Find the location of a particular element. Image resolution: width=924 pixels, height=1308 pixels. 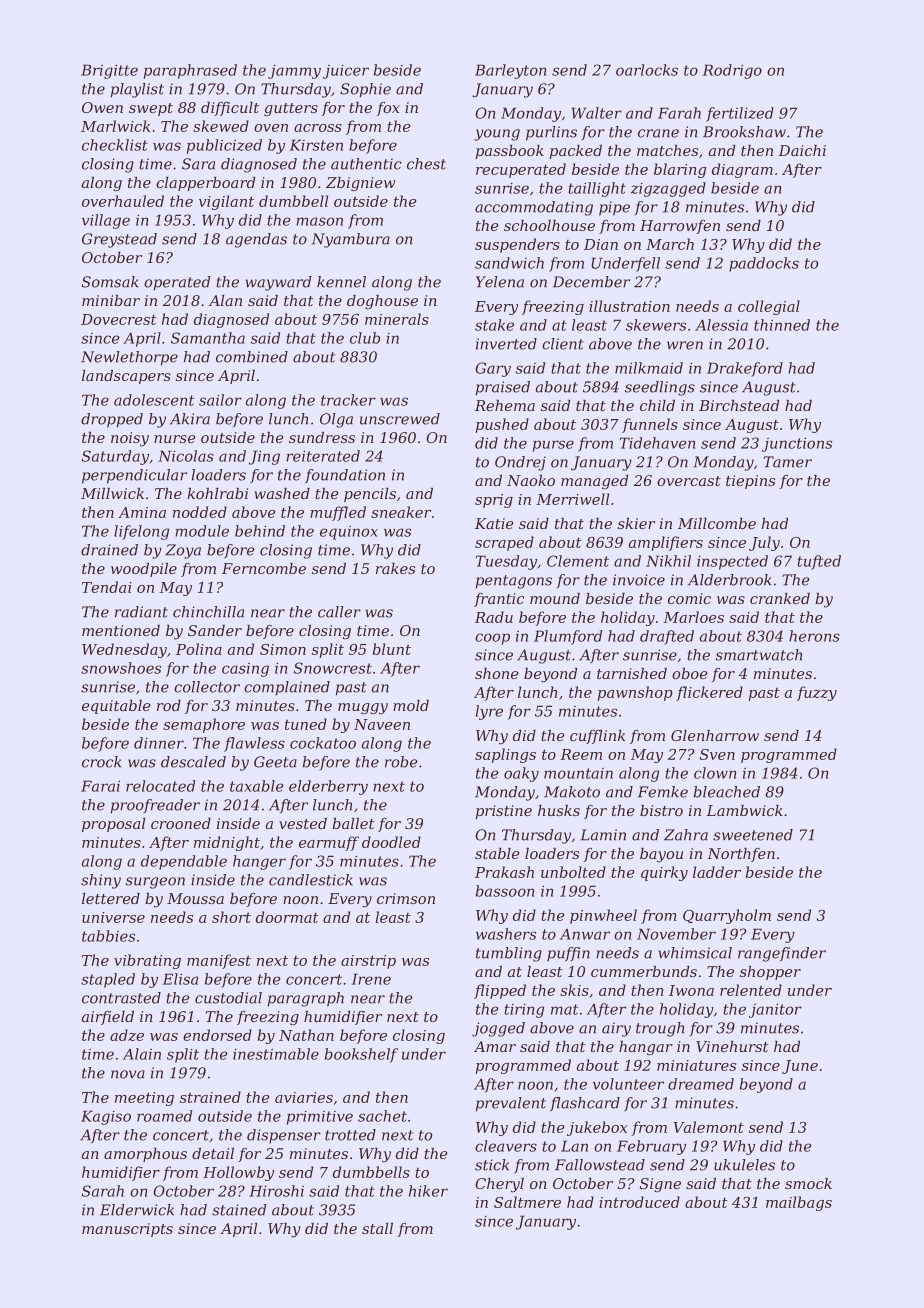

mason is located at coordinates (319, 221).
